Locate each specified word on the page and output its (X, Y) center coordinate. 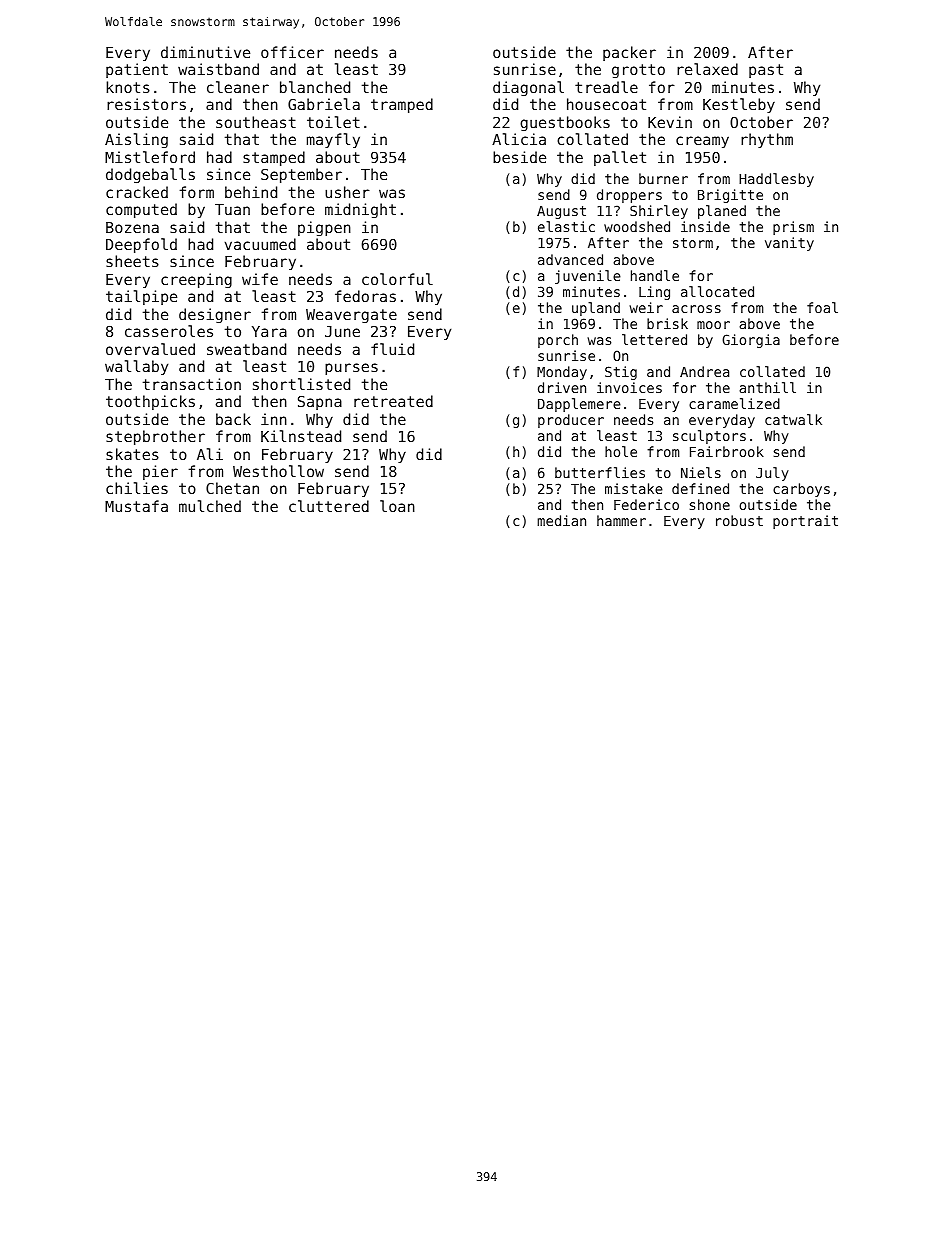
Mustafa (136, 506)
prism (793, 228)
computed (141, 210)
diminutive (205, 52)
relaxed (707, 69)
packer (629, 53)
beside (519, 157)
